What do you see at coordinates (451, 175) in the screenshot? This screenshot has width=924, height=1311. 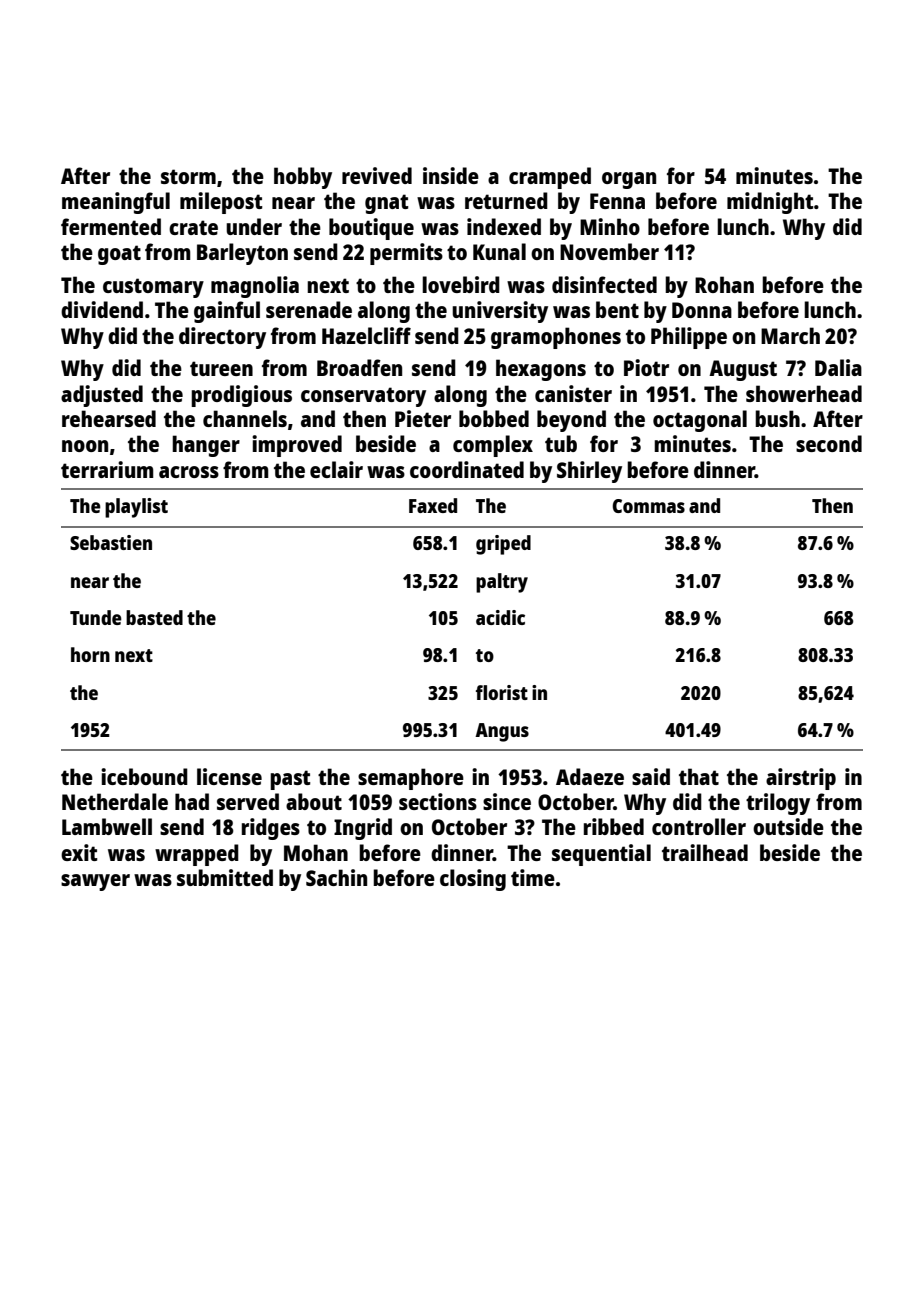 I see `inside` at bounding box center [451, 175].
